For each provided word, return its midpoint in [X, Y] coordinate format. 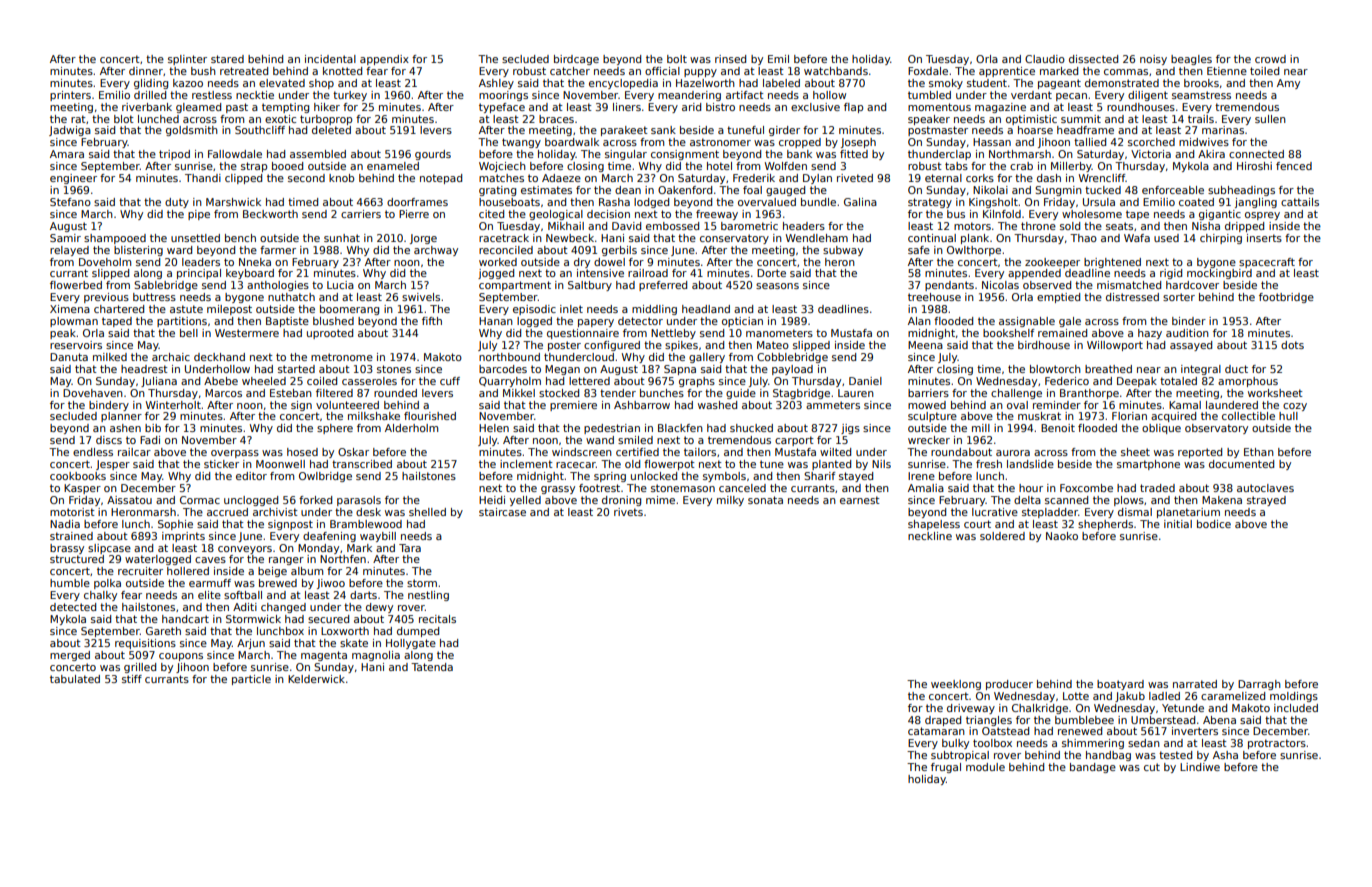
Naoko [1062, 536]
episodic [534, 310]
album [307, 571]
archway [436, 251]
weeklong [956, 685]
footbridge [1286, 298]
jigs [850, 429]
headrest [144, 369]
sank [663, 130]
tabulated [75, 679]
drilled [150, 95]
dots [1292, 345]
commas [1126, 72]
